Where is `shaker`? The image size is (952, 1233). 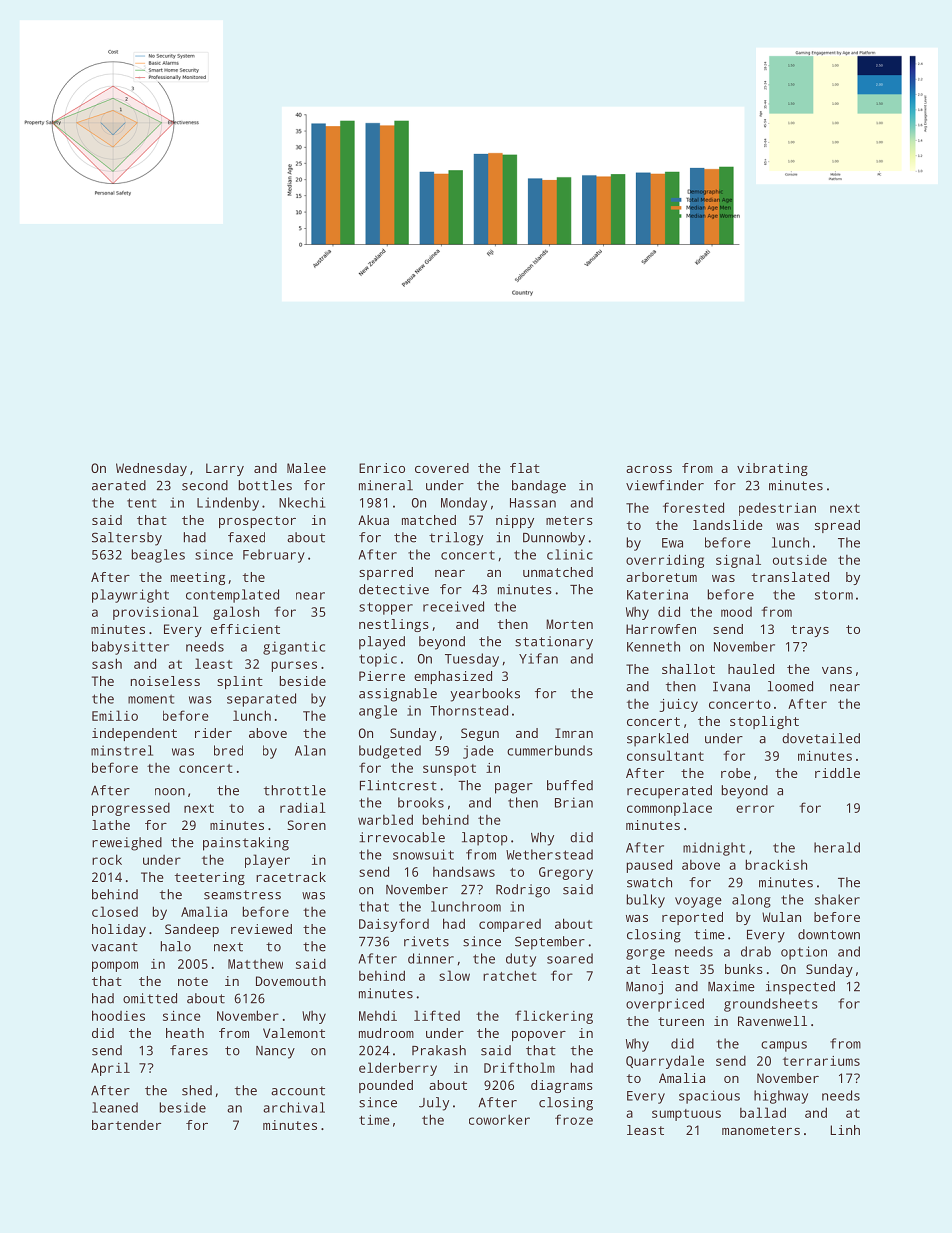 shaker is located at coordinates (837, 899).
